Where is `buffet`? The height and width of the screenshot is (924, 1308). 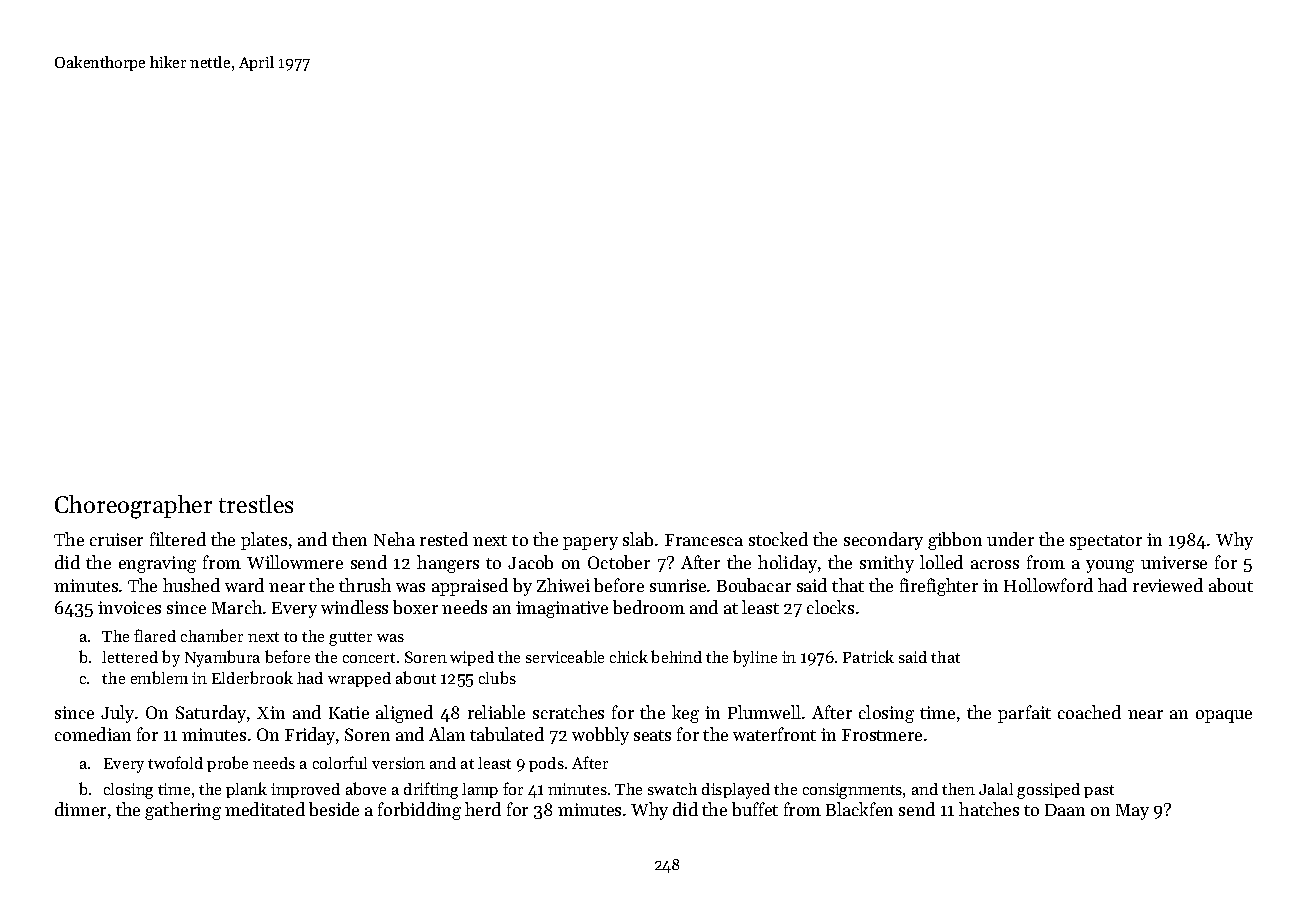 buffet is located at coordinates (755, 809).
